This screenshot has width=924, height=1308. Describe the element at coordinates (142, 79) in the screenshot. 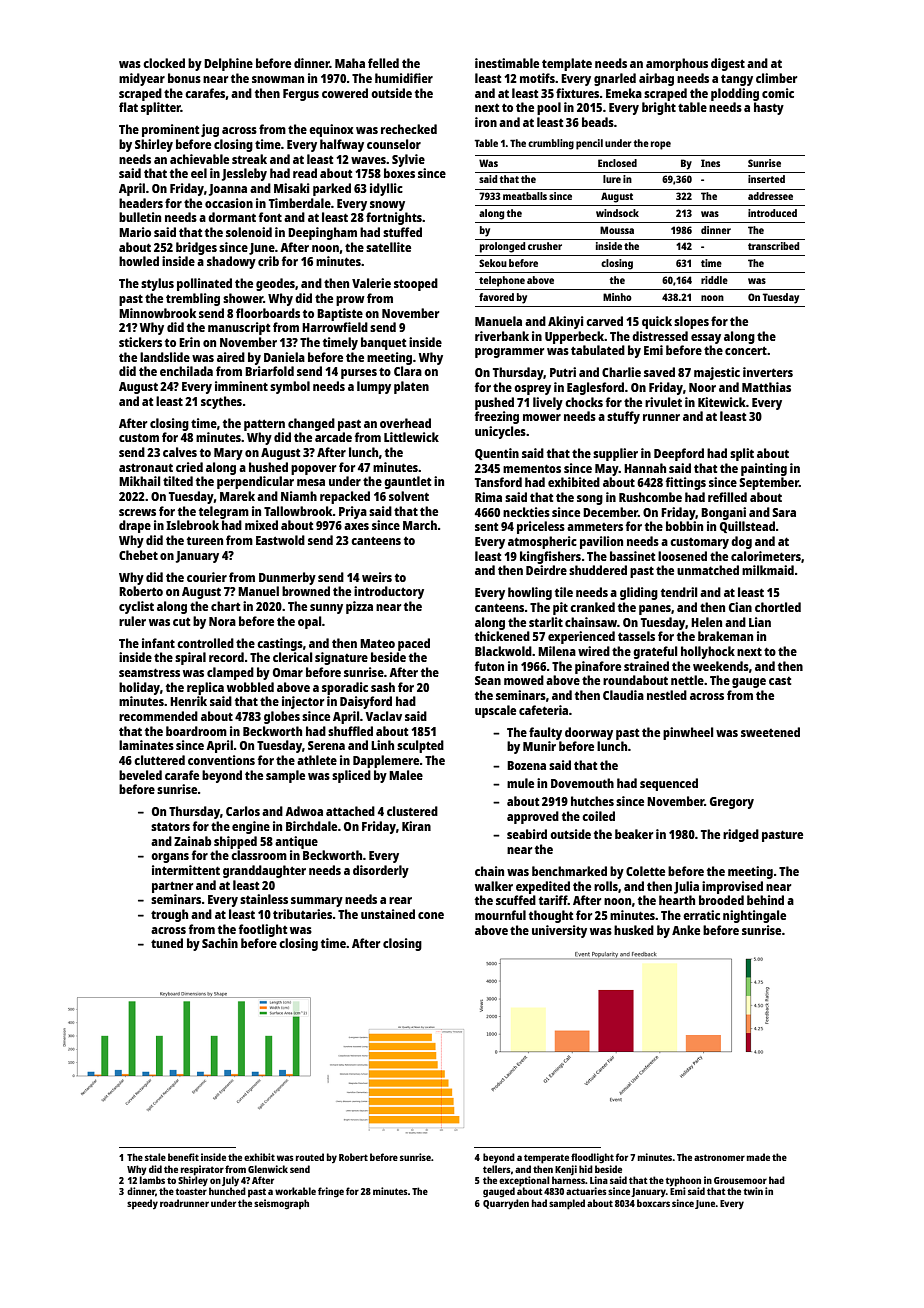

I see `midyear` at that location.
